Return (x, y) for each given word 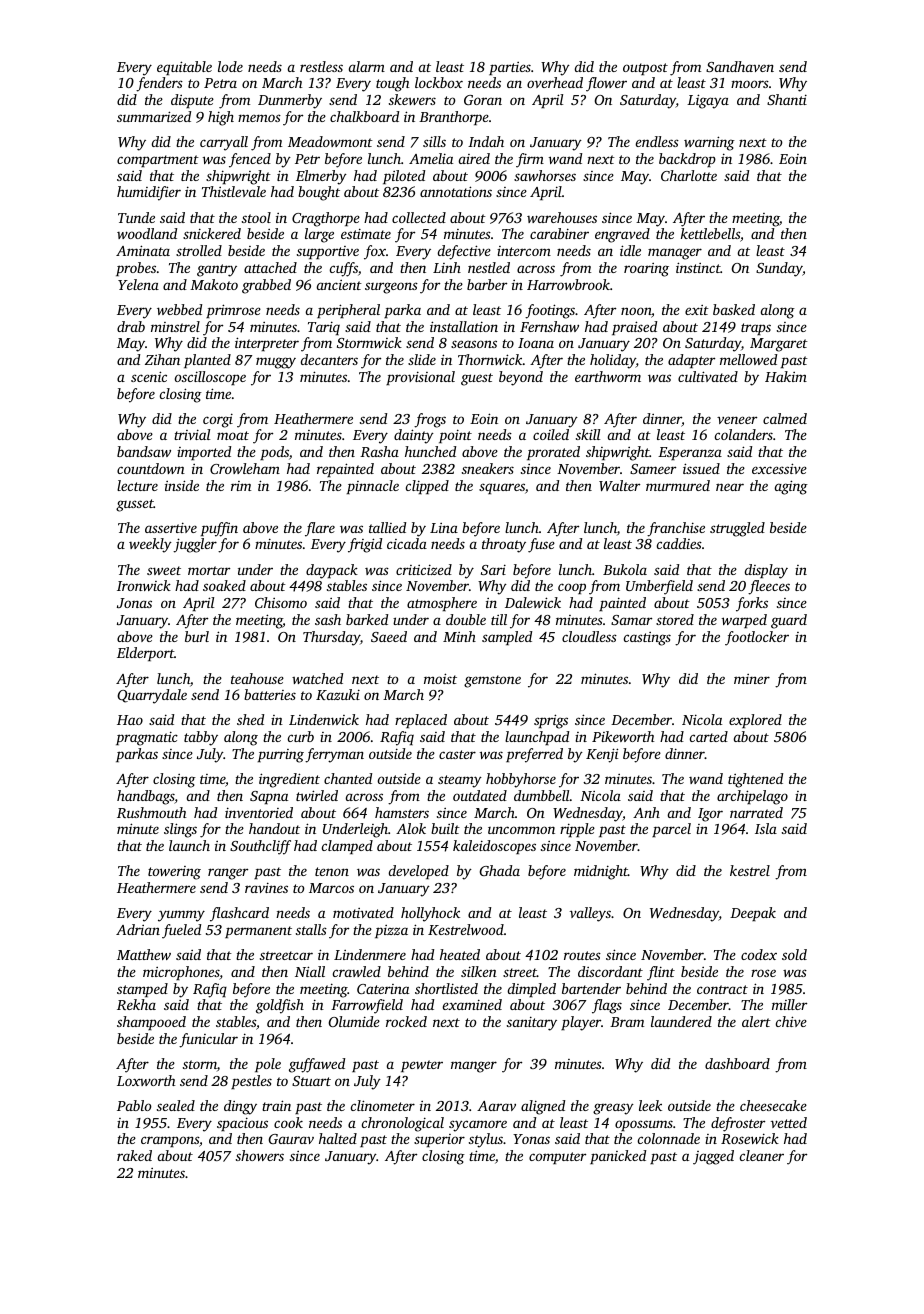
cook (288, 1122)
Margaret (779, 345)
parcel (671, 830)
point (455, 436)
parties (510, 68)
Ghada (500, 870)
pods (274, 453)
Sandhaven (740, 66)
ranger (228, 874)
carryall (224, 143)
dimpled (532, 990)
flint (661, 973)
